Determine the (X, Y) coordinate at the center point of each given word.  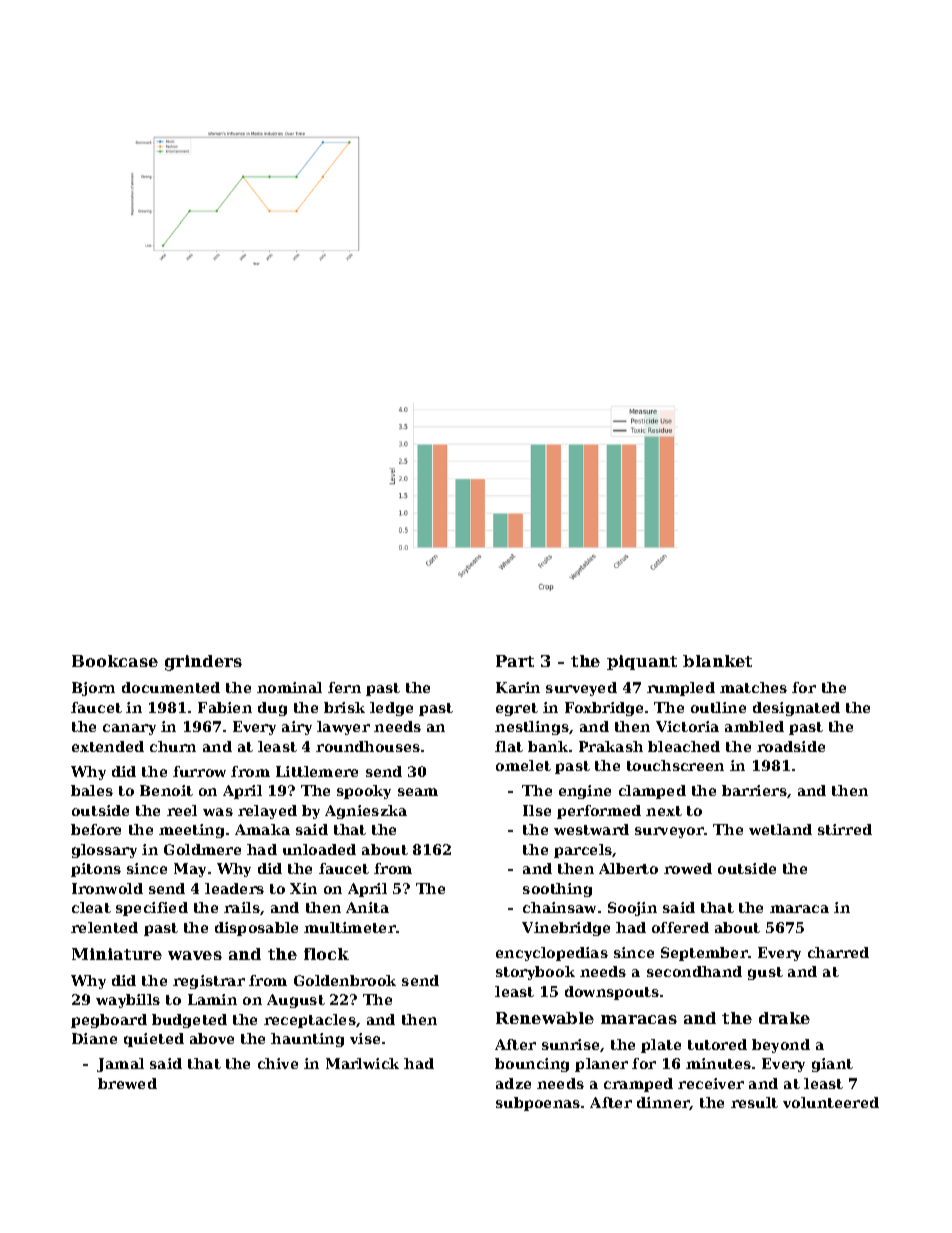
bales (92, 790)
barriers (754, 790)
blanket (717, 661)
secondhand (694, 971)
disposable (256, 929)
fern (344, 687)
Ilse (537, 810)
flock (326, 954)
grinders (203, 663)
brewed (127, 1083)
